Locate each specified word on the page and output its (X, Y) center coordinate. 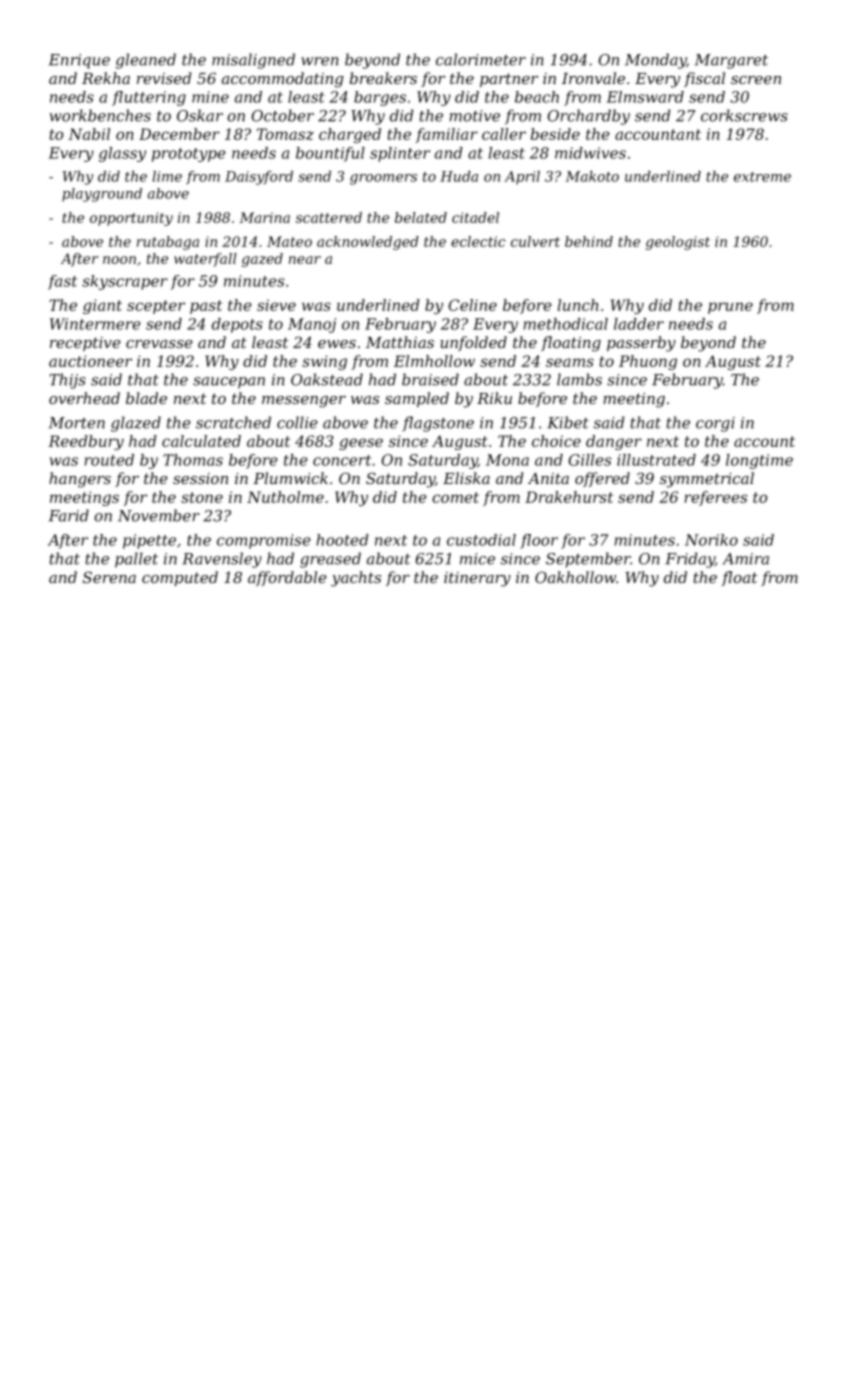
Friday (690, 560)
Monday (655, 61)
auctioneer (90, 361)
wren (320, 61)
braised (430, 379)
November (159, 515)
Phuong (648, 362)
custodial (481, 540)
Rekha (106, 78)
